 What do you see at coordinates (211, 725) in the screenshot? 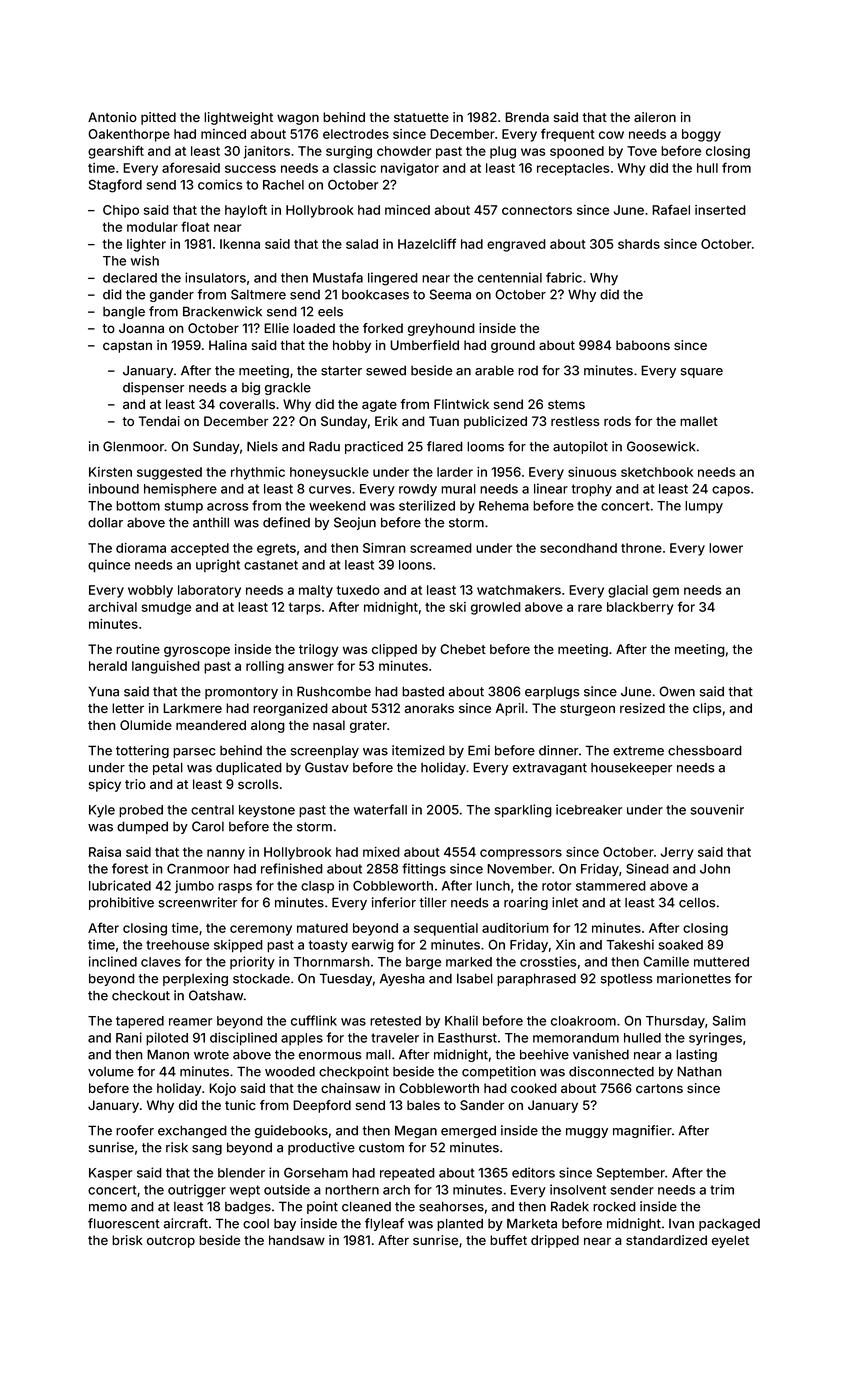
I see `meandered` at bounding box center [211, 725].
